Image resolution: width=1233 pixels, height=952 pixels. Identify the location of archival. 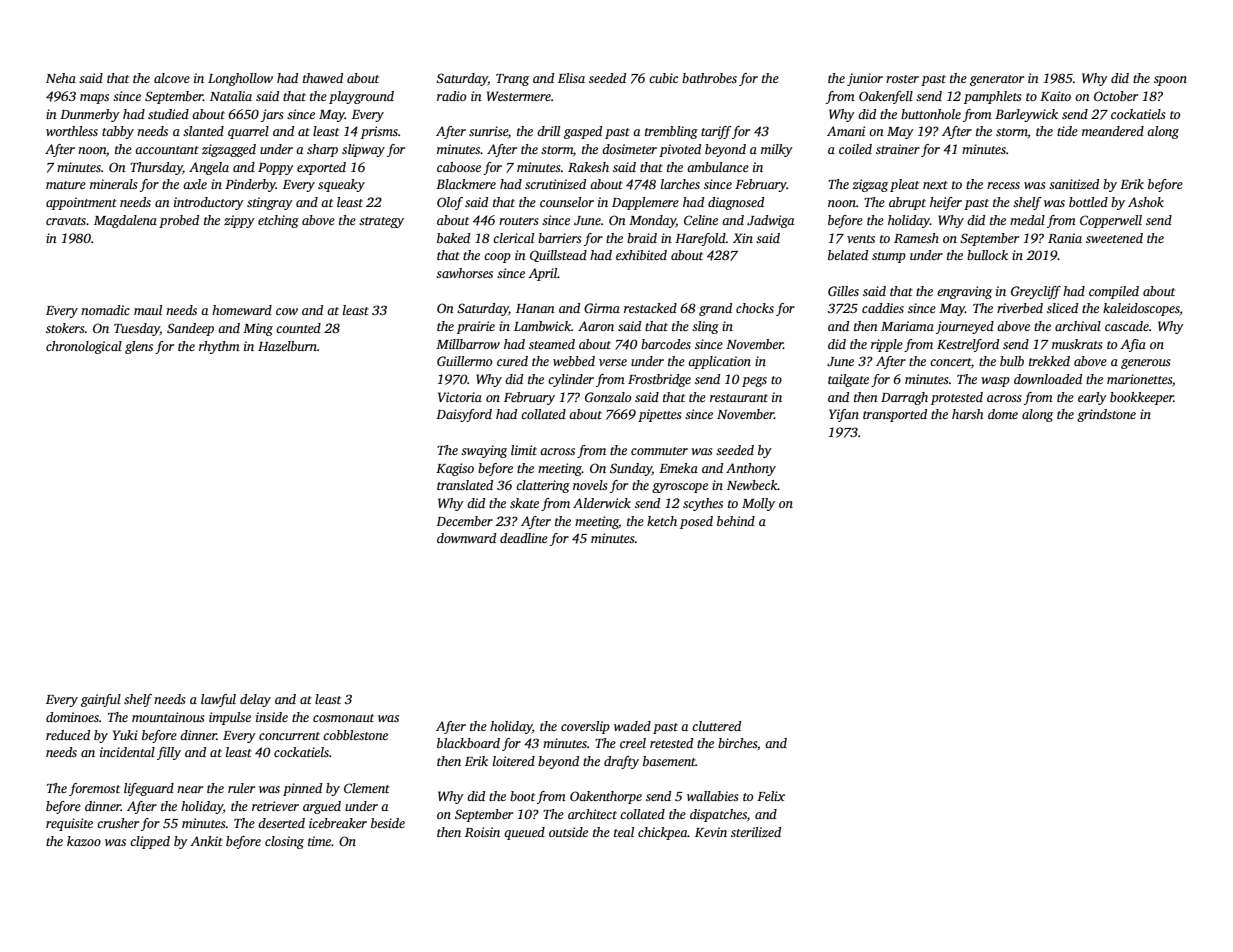
(1078, 326).
